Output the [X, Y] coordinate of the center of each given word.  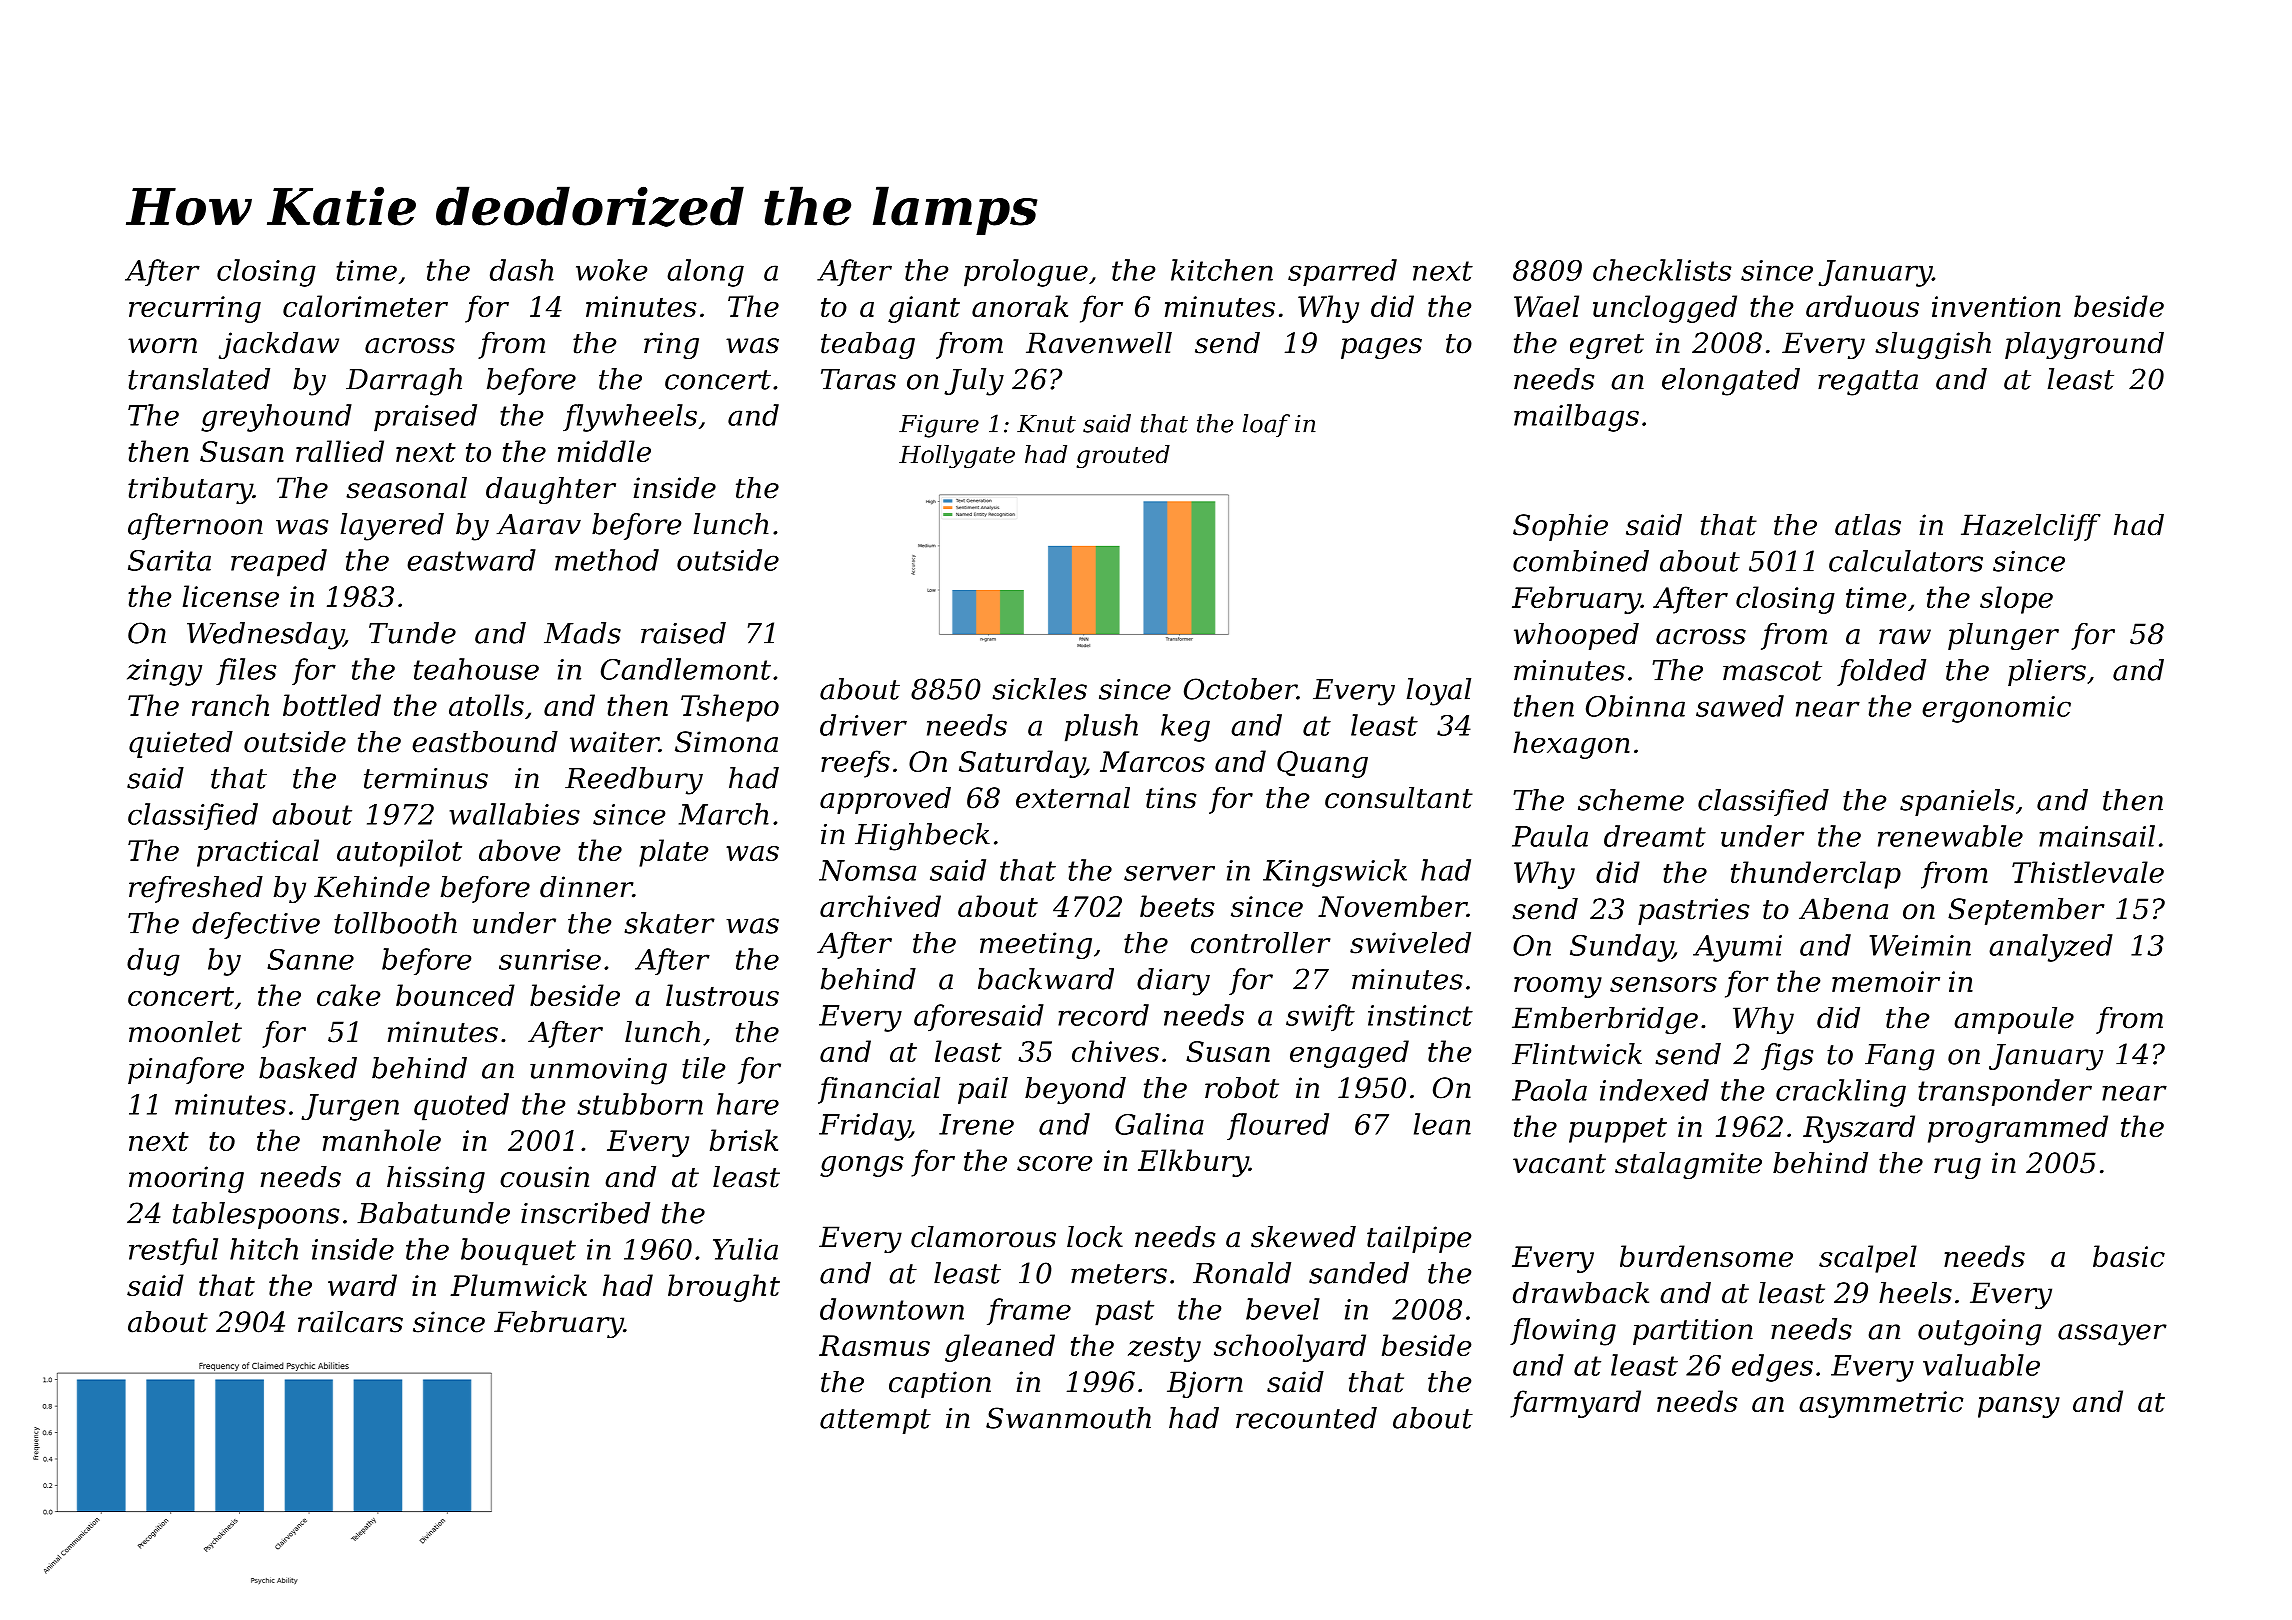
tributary [190, 490]
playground [2084, 345]
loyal [1439, 692]
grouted [1123, 456]
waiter [614, 742]
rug [1957, 1168]
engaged [1349, 1054]
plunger [2003, 636]
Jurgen [350, 1107]
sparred [1342, 272]
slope [2016, 600]
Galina [1159, 1124]
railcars [350, 1322]
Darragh [404, 382]
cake [348, 995]
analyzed [2051, 948]
